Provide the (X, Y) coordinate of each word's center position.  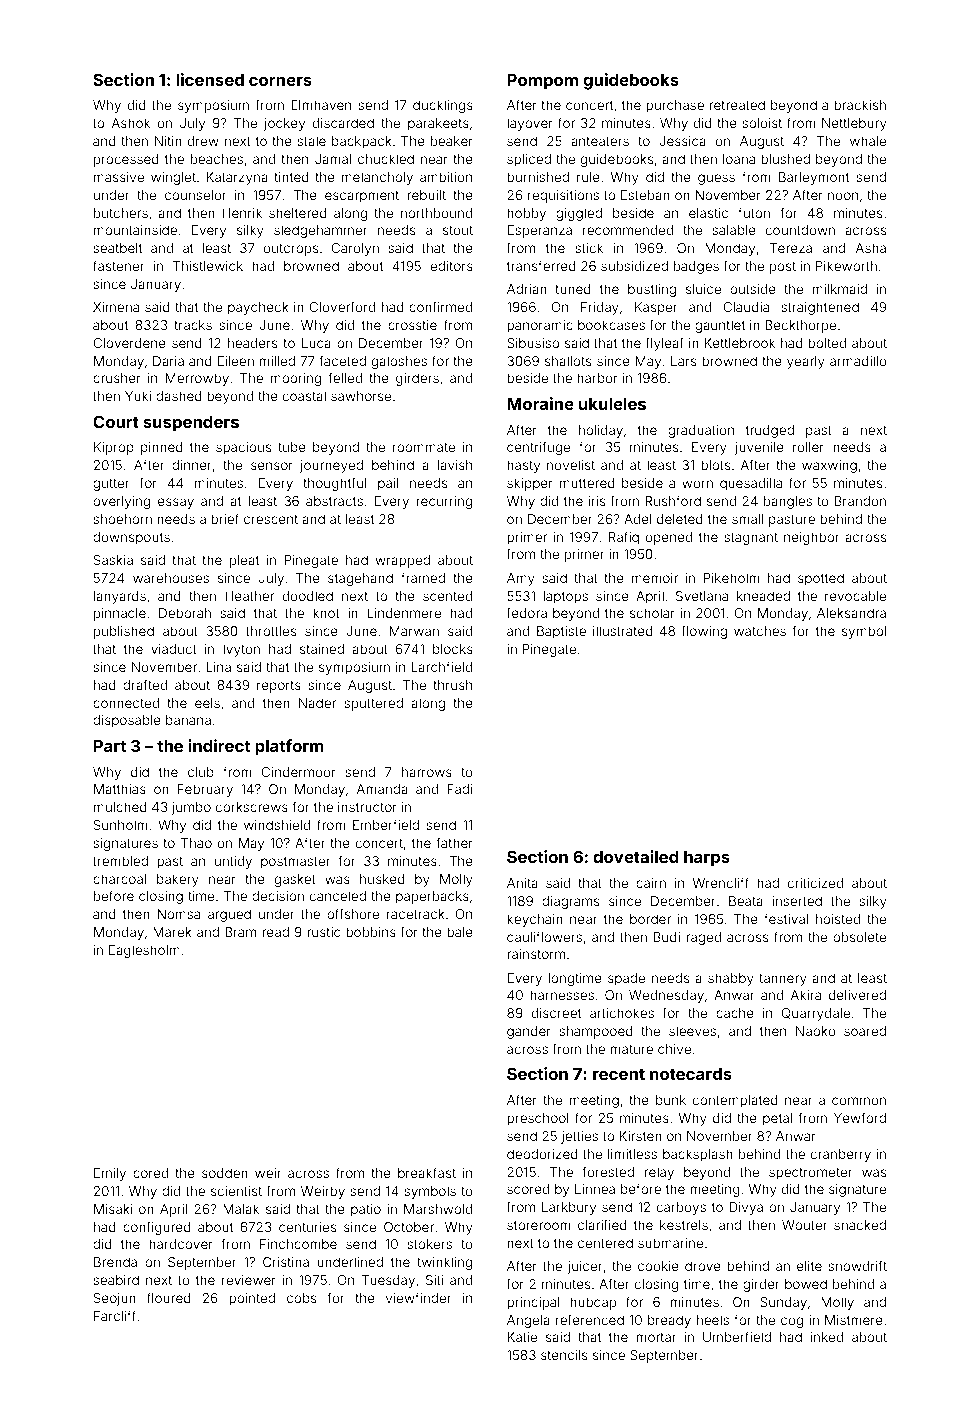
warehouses (171, 578)
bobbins (371, 932)
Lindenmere (404, 613)
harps (707, 859)
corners (280, 81)
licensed (210, 79)
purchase (675, 106)
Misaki (113, 1209)
